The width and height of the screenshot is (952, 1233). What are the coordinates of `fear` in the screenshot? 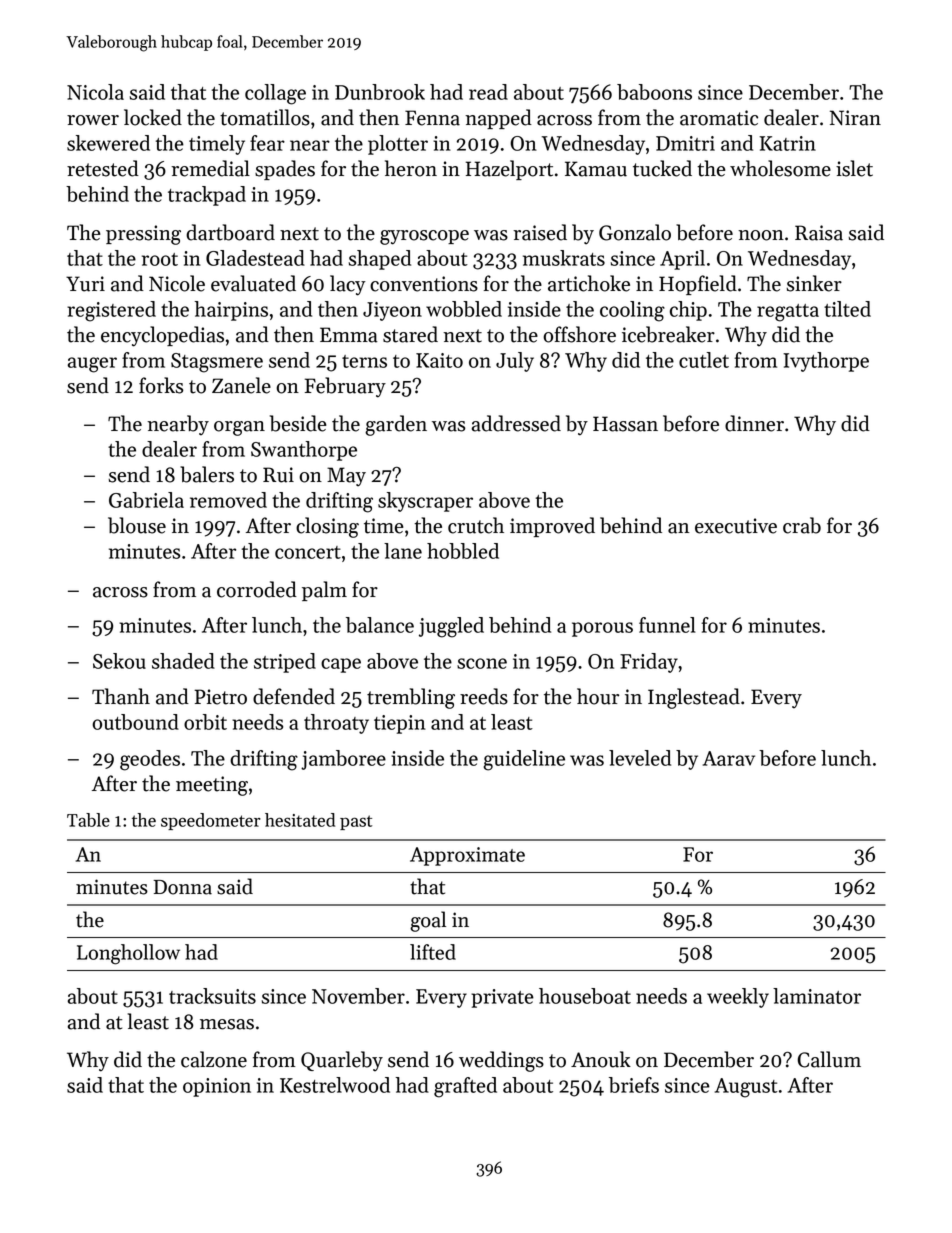 It's located at (267, 143).
